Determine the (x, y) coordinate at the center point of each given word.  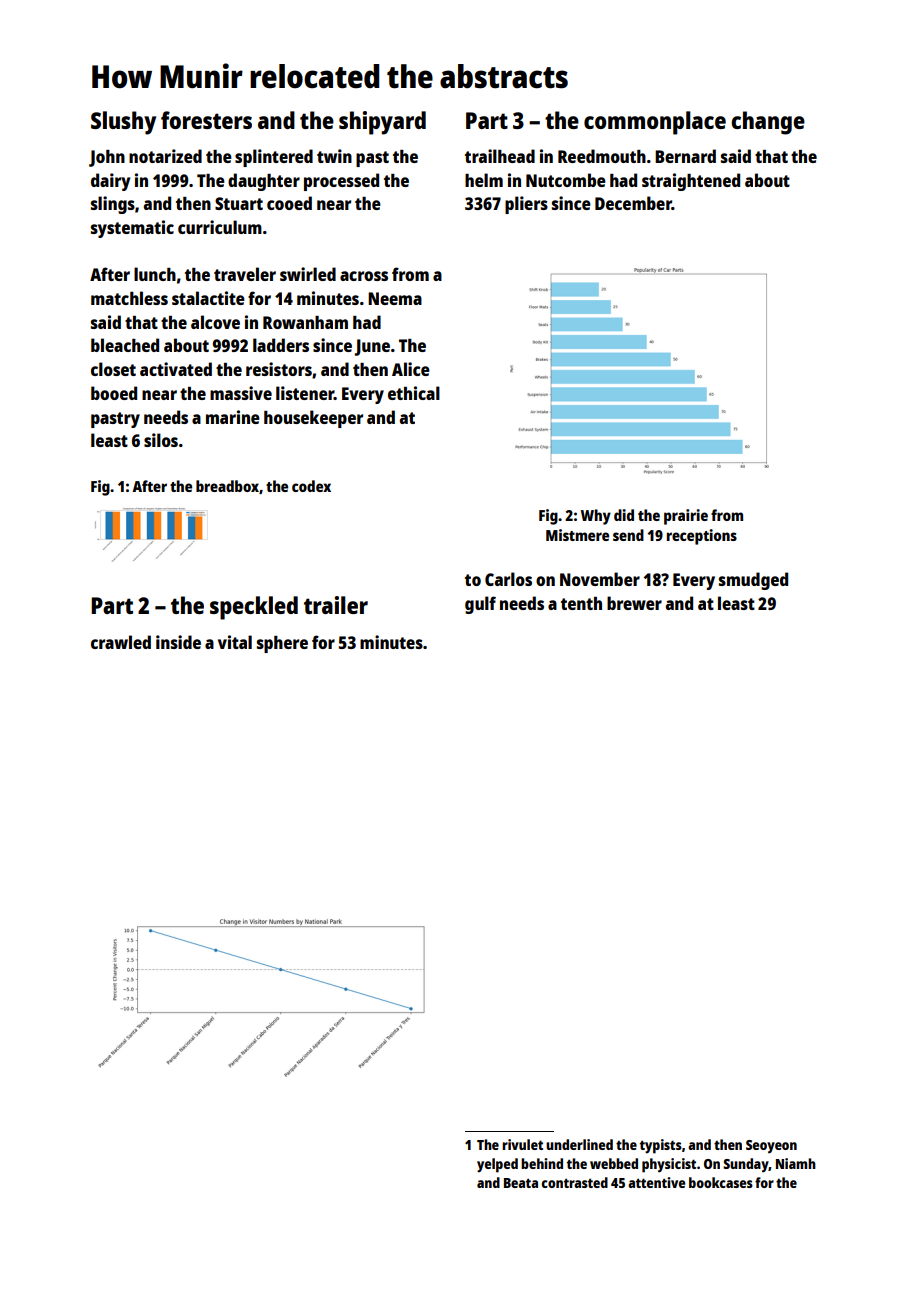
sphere (282, 644)
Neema (395, 298)
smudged (753, 581)
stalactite (208, 298)
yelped (497, 1165)
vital (235, 642)
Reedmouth (602, 156)
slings (113, 205)
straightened (691, 182)
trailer (336, 605)
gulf (480, 605)
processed (341, 182)
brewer (634, 603)
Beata (521, 1183)
